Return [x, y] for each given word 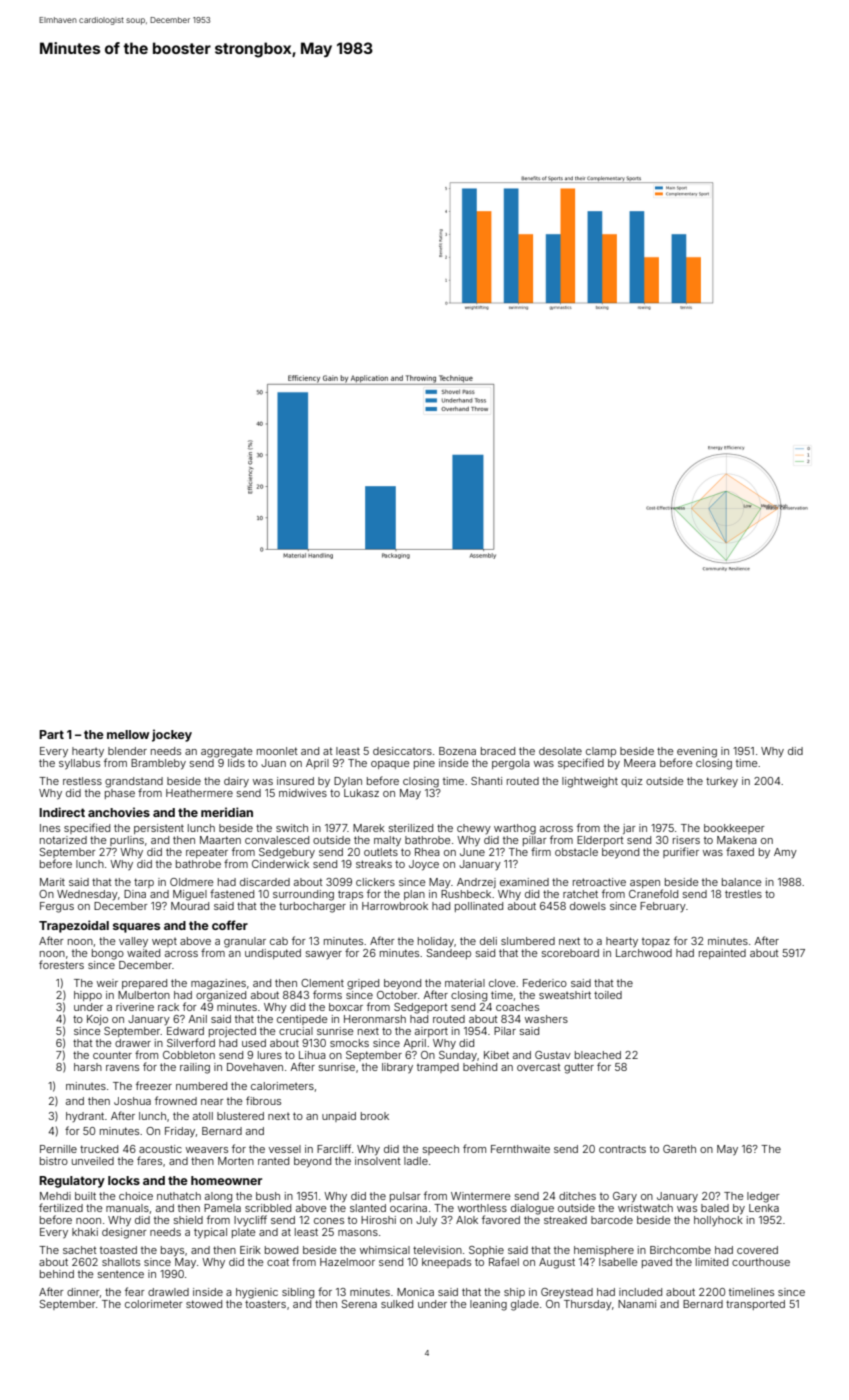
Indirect [62, 812]
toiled [608, 995]
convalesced [277, 840]
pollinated [479, 907]
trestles [743, 894]
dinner [83, 1292]
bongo [108, 954]
